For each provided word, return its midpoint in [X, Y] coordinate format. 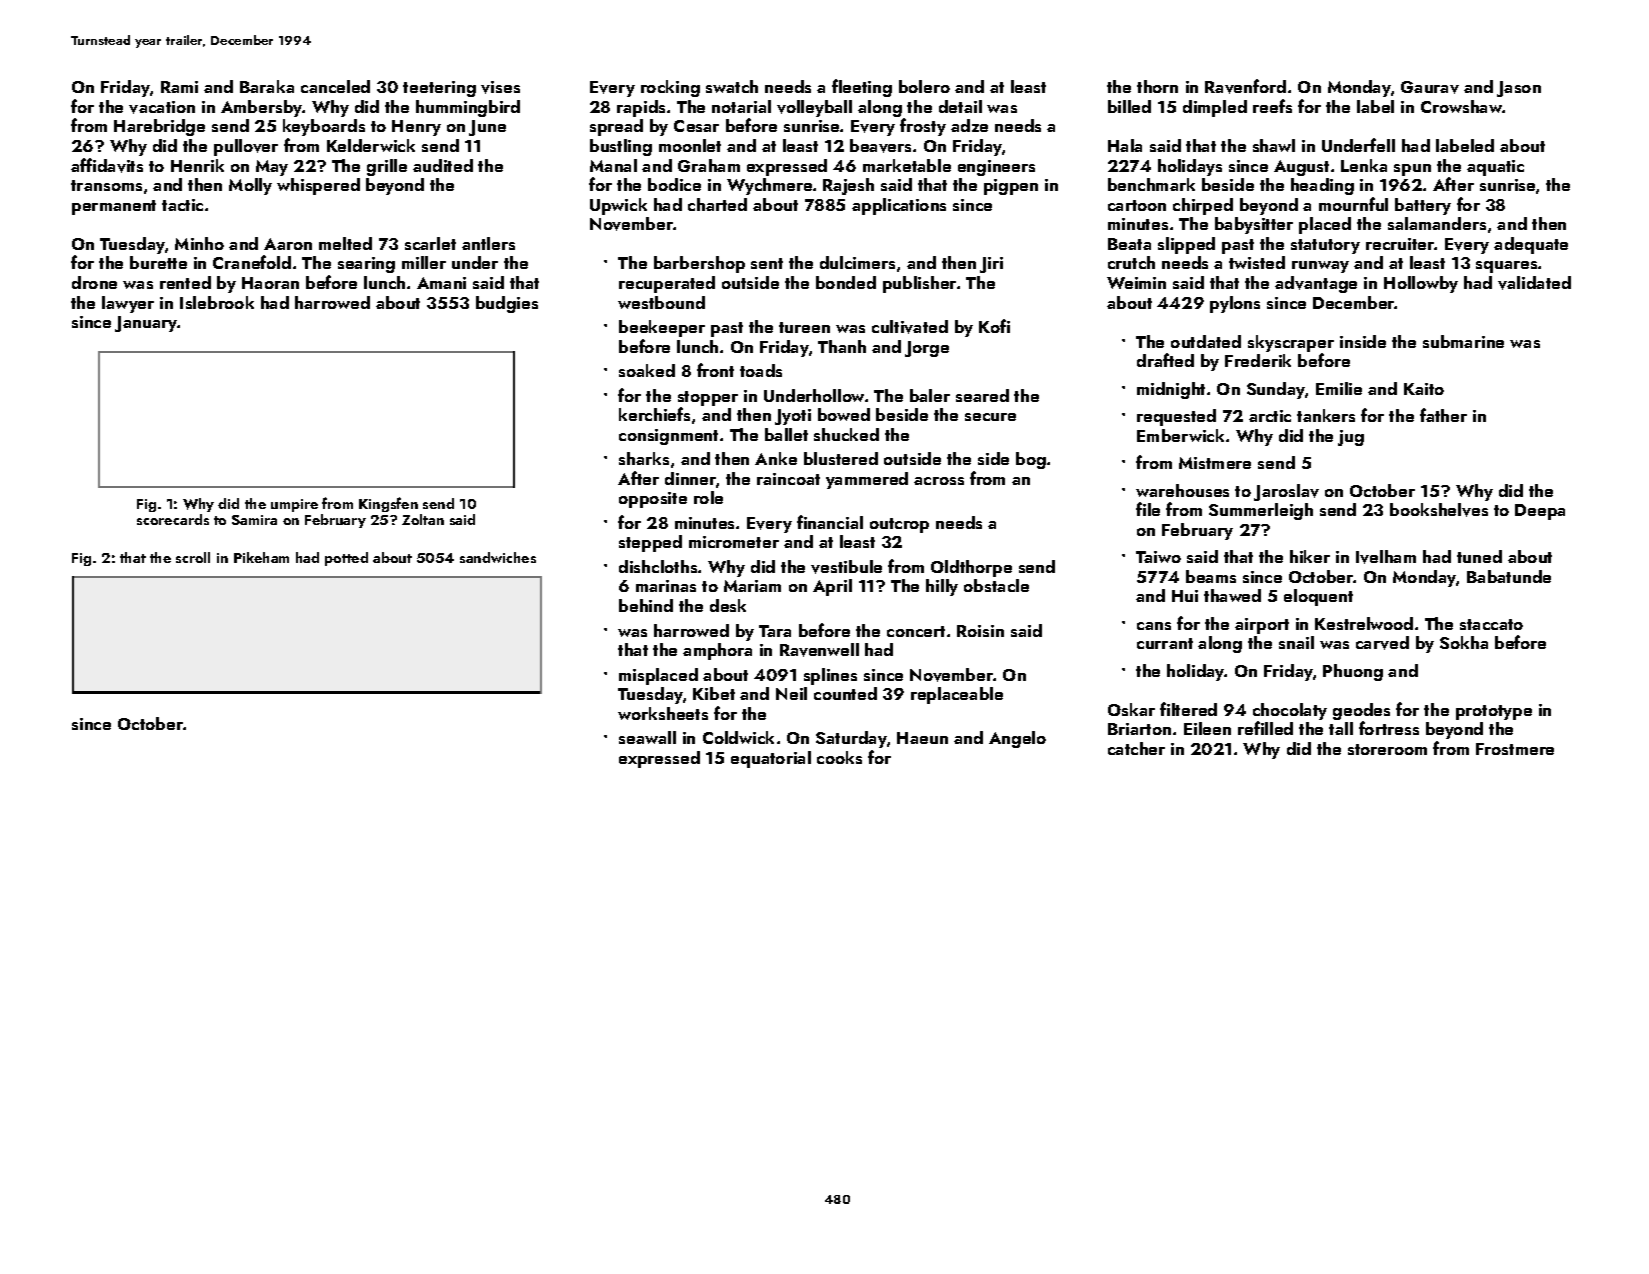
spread [616, 127]
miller [424, 262]
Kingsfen [388, 504]
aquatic [1495, 168]
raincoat [788, 479]
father [1443, 415]
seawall [647, 737]
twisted [1257, 262]
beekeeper [662, 328]
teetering [439, 89]
